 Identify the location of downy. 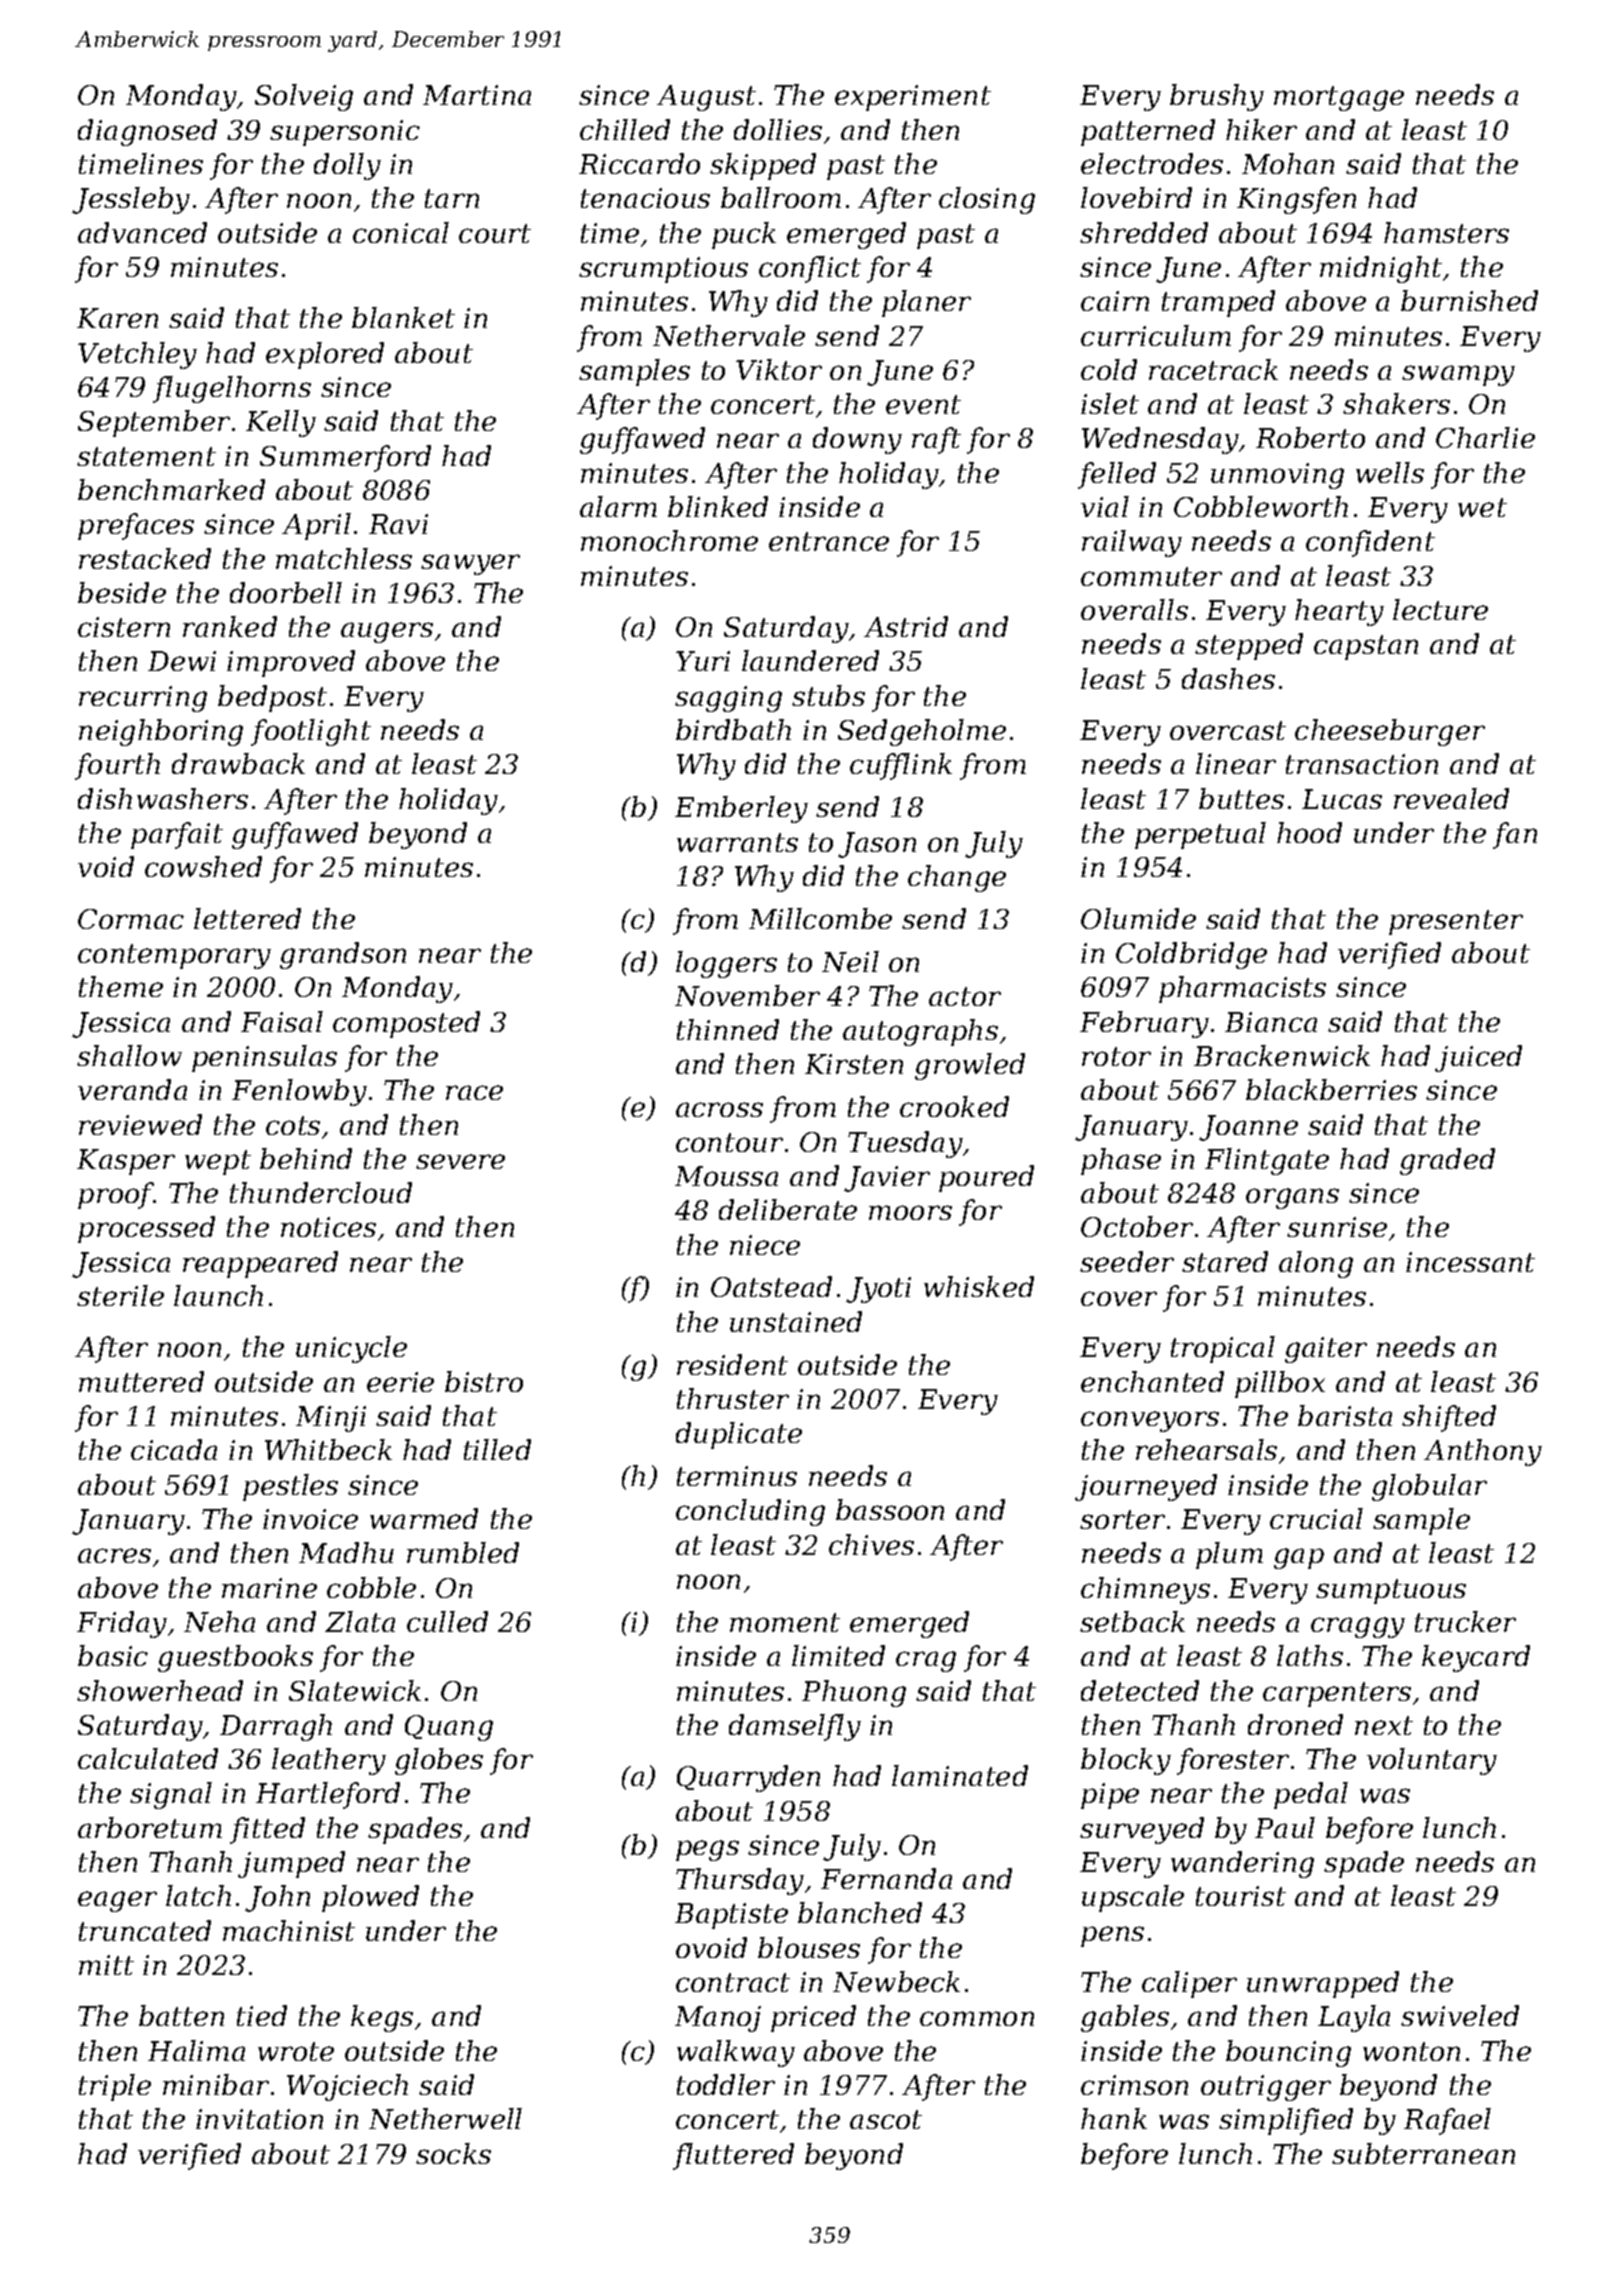
(857, 440).
